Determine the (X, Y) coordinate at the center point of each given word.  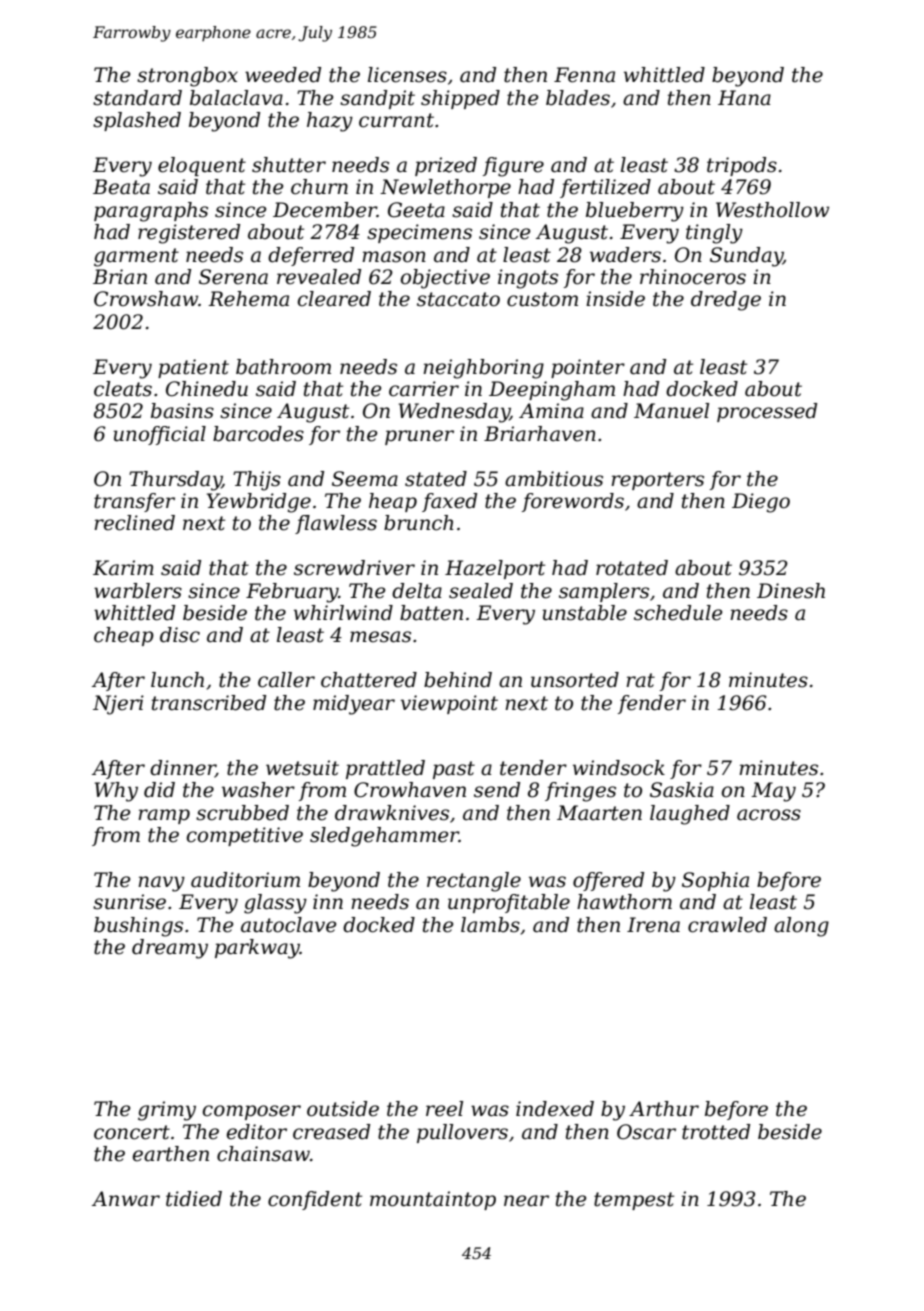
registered (189, 234)
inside (615, 299)
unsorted (575, 680)
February (292, 593)
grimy (167, 1111)
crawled (727, 925)
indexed (555, 1109)
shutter (289, 165)
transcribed (209, 703)
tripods (742, 166)
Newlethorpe (445, 188)
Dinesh (791, 591)
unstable (585, 613)
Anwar (126, 1199)
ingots (528, 279)
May (773, 792)
